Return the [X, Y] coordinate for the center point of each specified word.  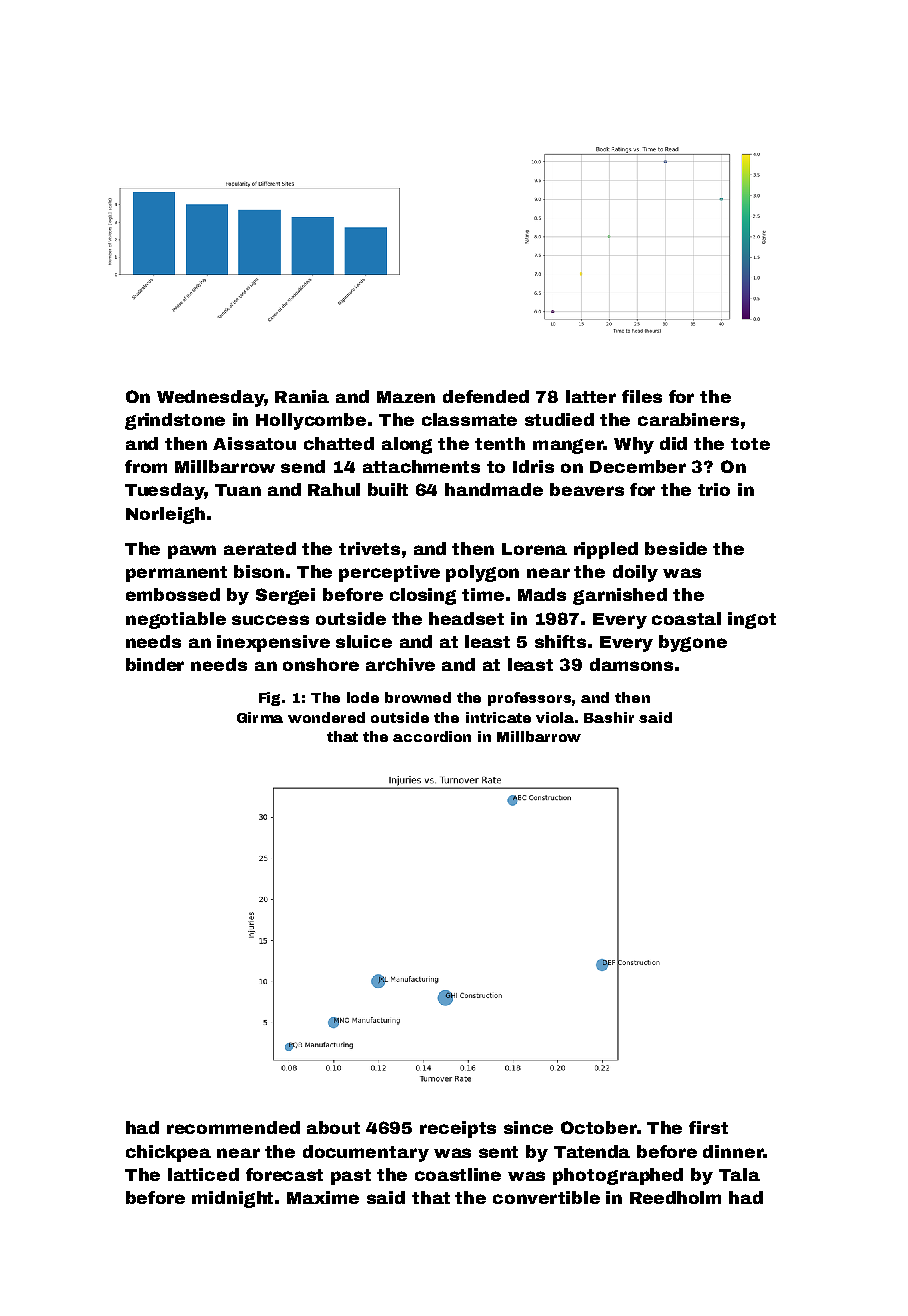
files [642, 396]
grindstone [175, 421]
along [407, 445]
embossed [173, 594]
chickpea [168, 1153]
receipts [458, 1129]
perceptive [389, 573]
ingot [752, 620]
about [333, 1127]
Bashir [609, 717]
